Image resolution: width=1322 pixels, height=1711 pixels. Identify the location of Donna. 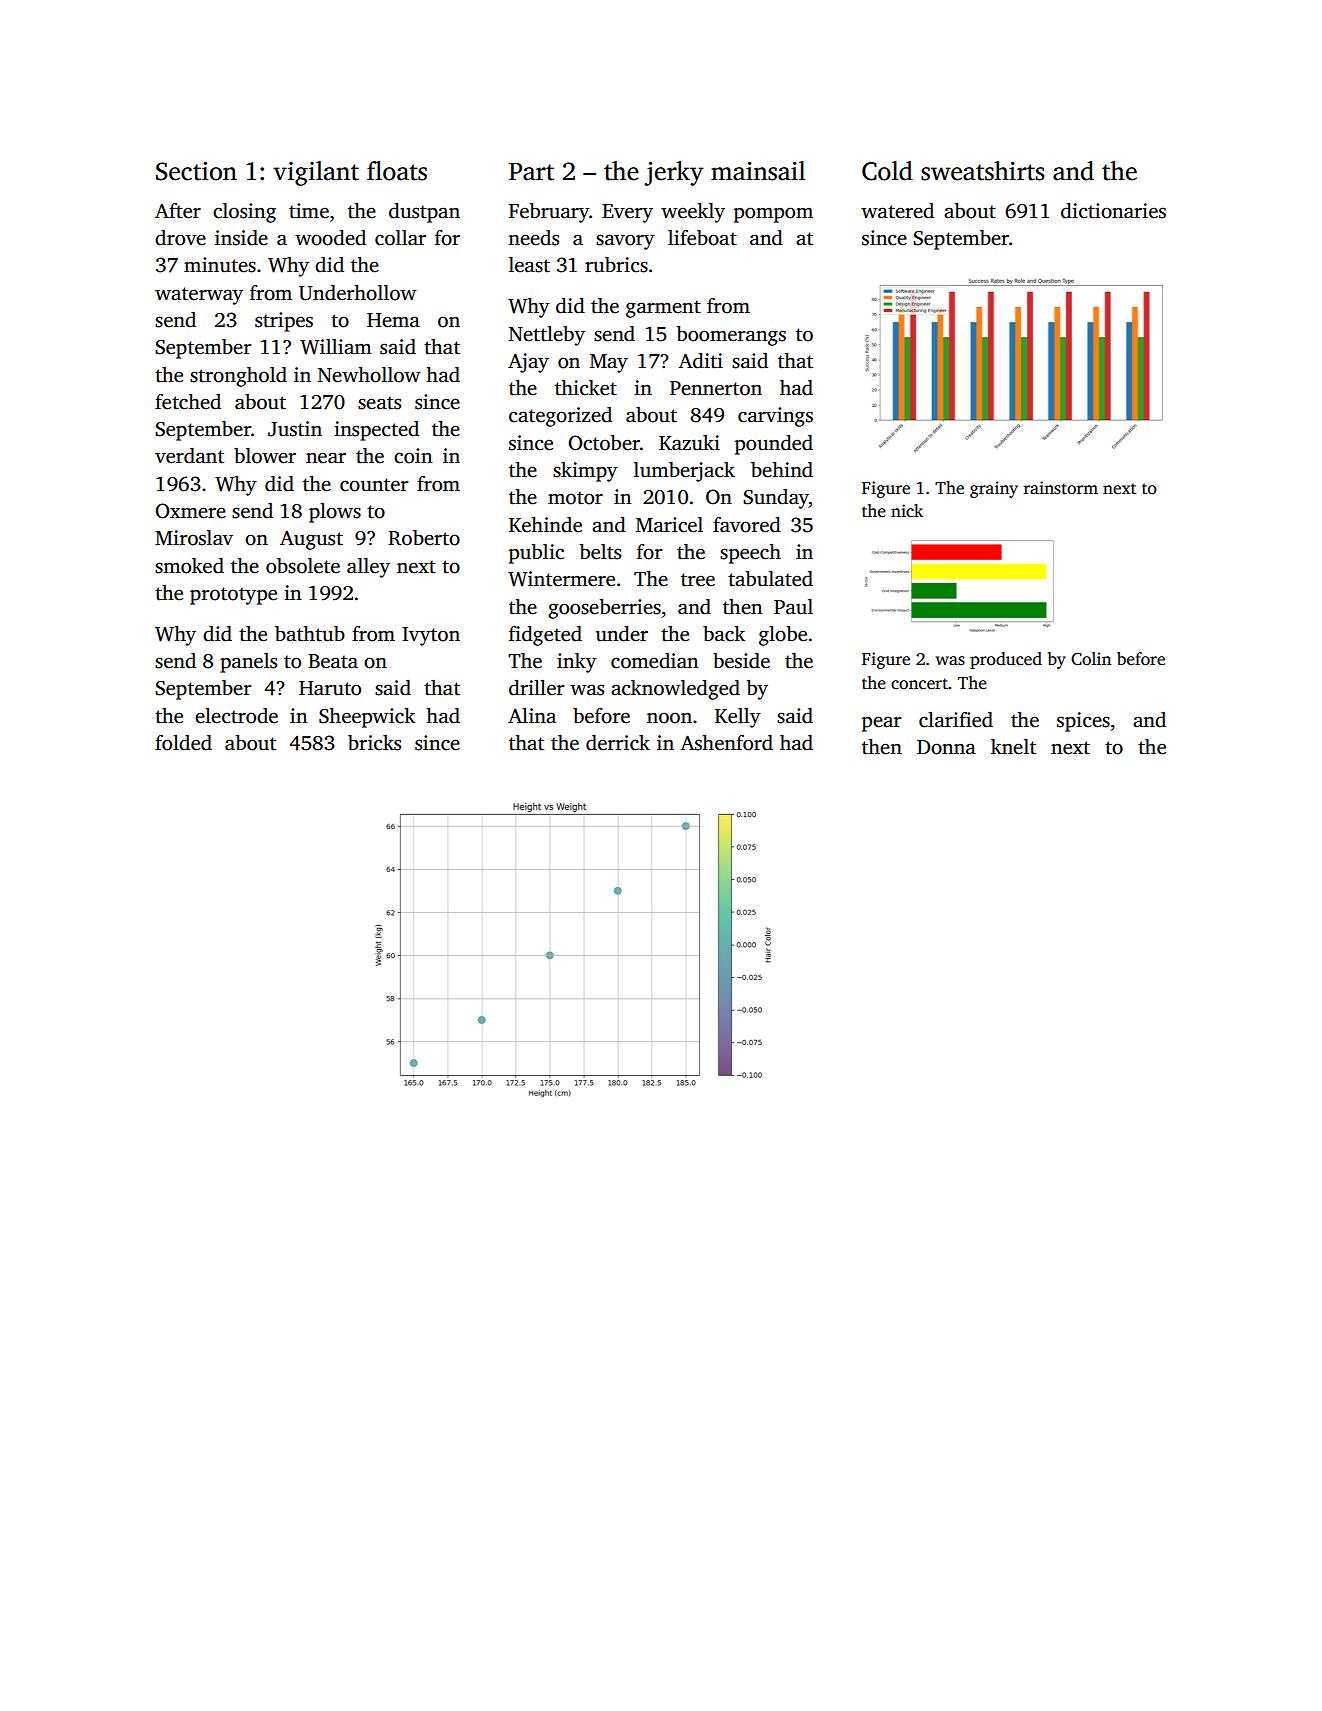
(946, 747).
